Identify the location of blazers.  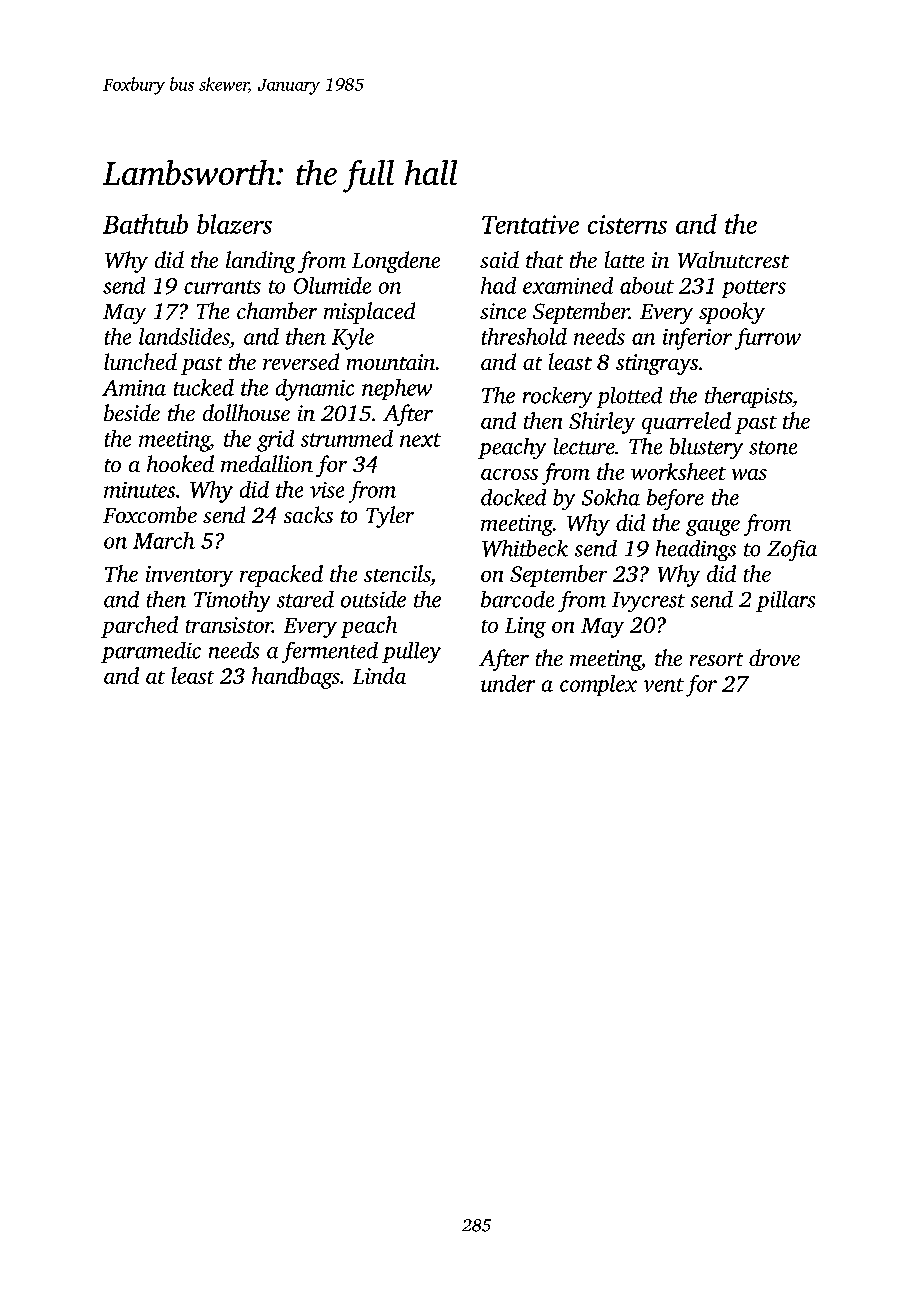
(234, 224).
